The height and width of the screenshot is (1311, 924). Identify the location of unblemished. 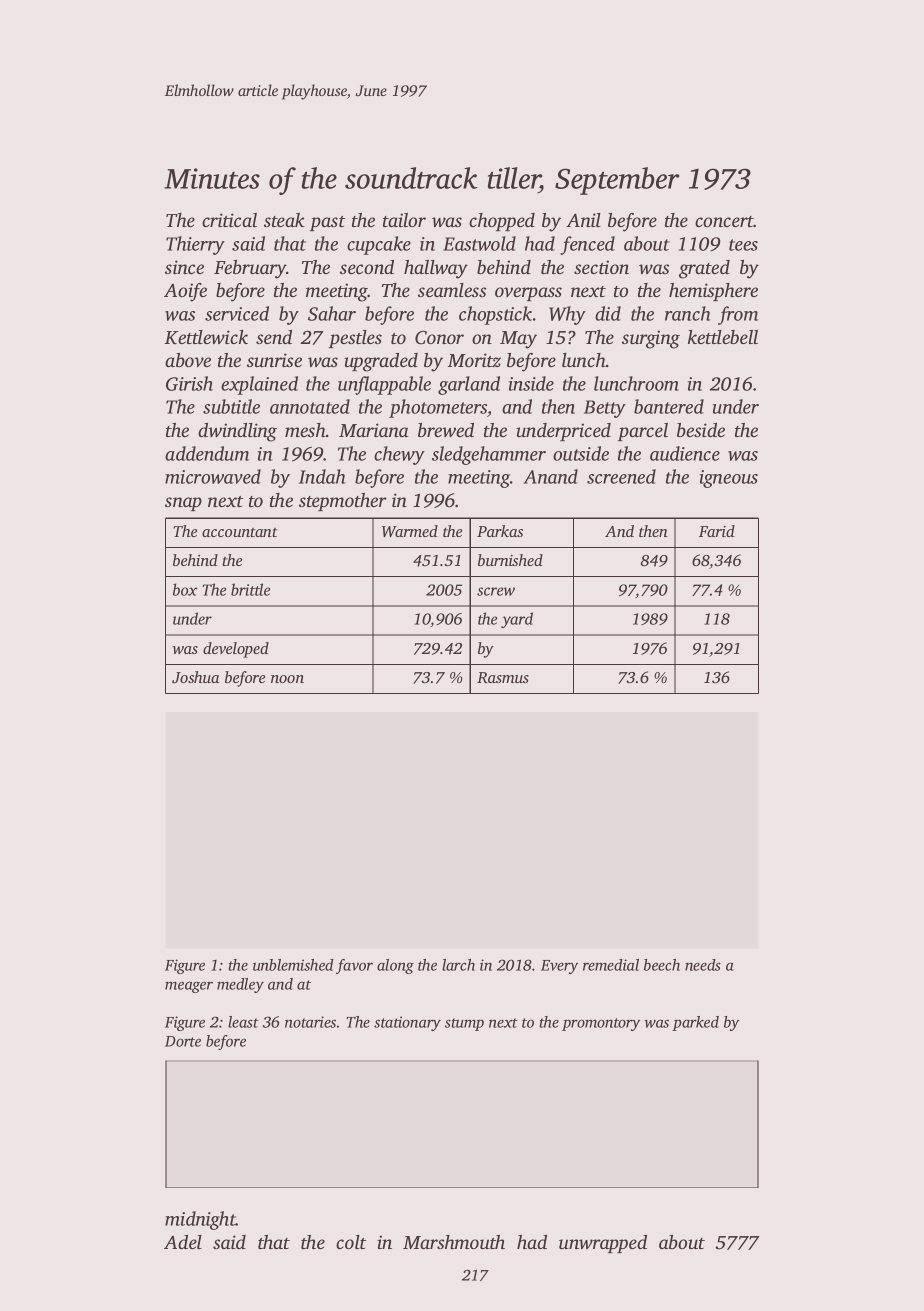
(293, 965).
